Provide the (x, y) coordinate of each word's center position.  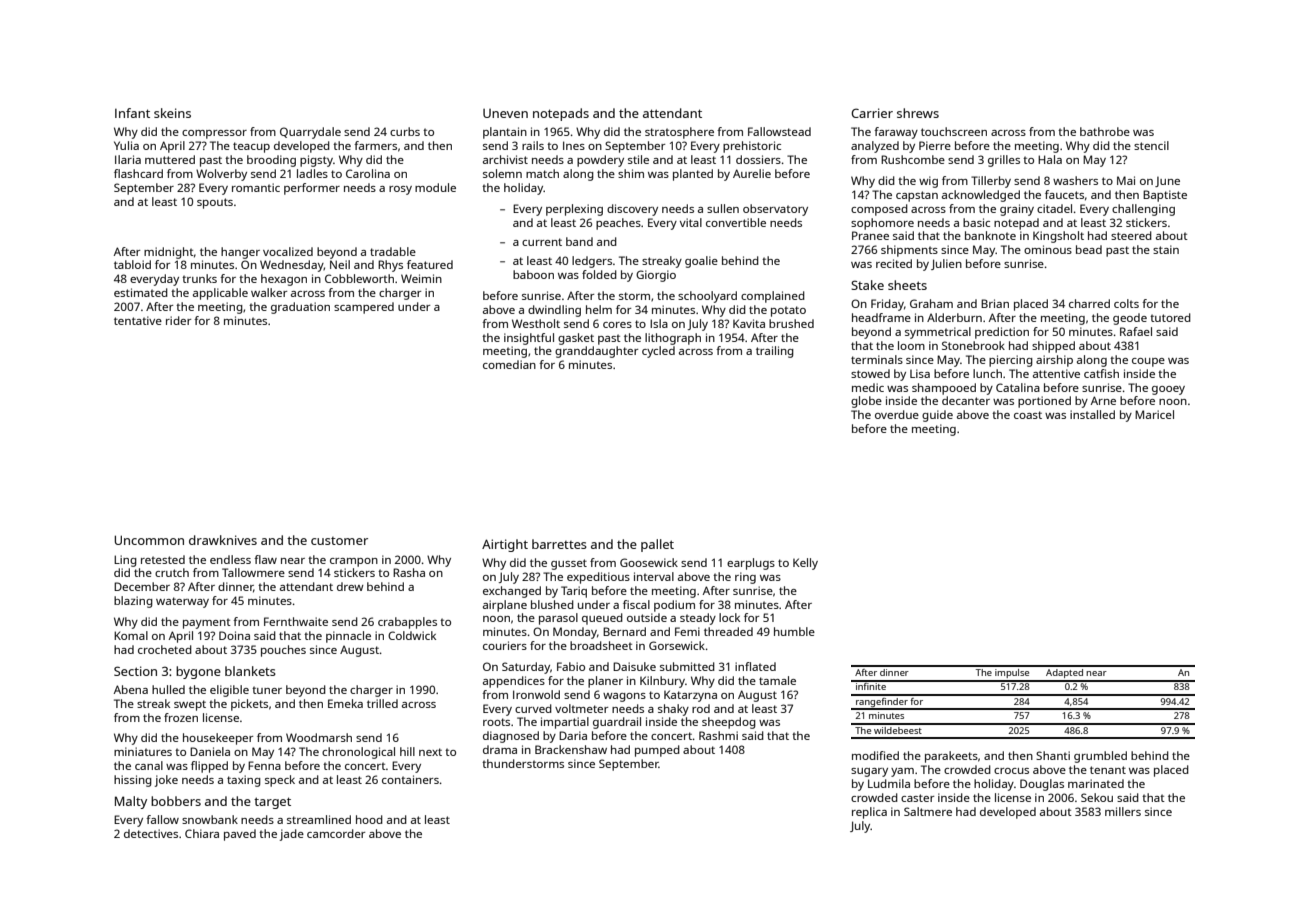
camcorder (336, 833)
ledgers (592, 262)
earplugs (751, 564)
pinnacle (348, 637)
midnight (169, 253)
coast (1028, 415)
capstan (917, 196)
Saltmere (928, 811)
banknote (990, 235)
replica (869, 813)
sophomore (882, 224)
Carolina (368, 173)
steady (698, 619)
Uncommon (149, 540)
